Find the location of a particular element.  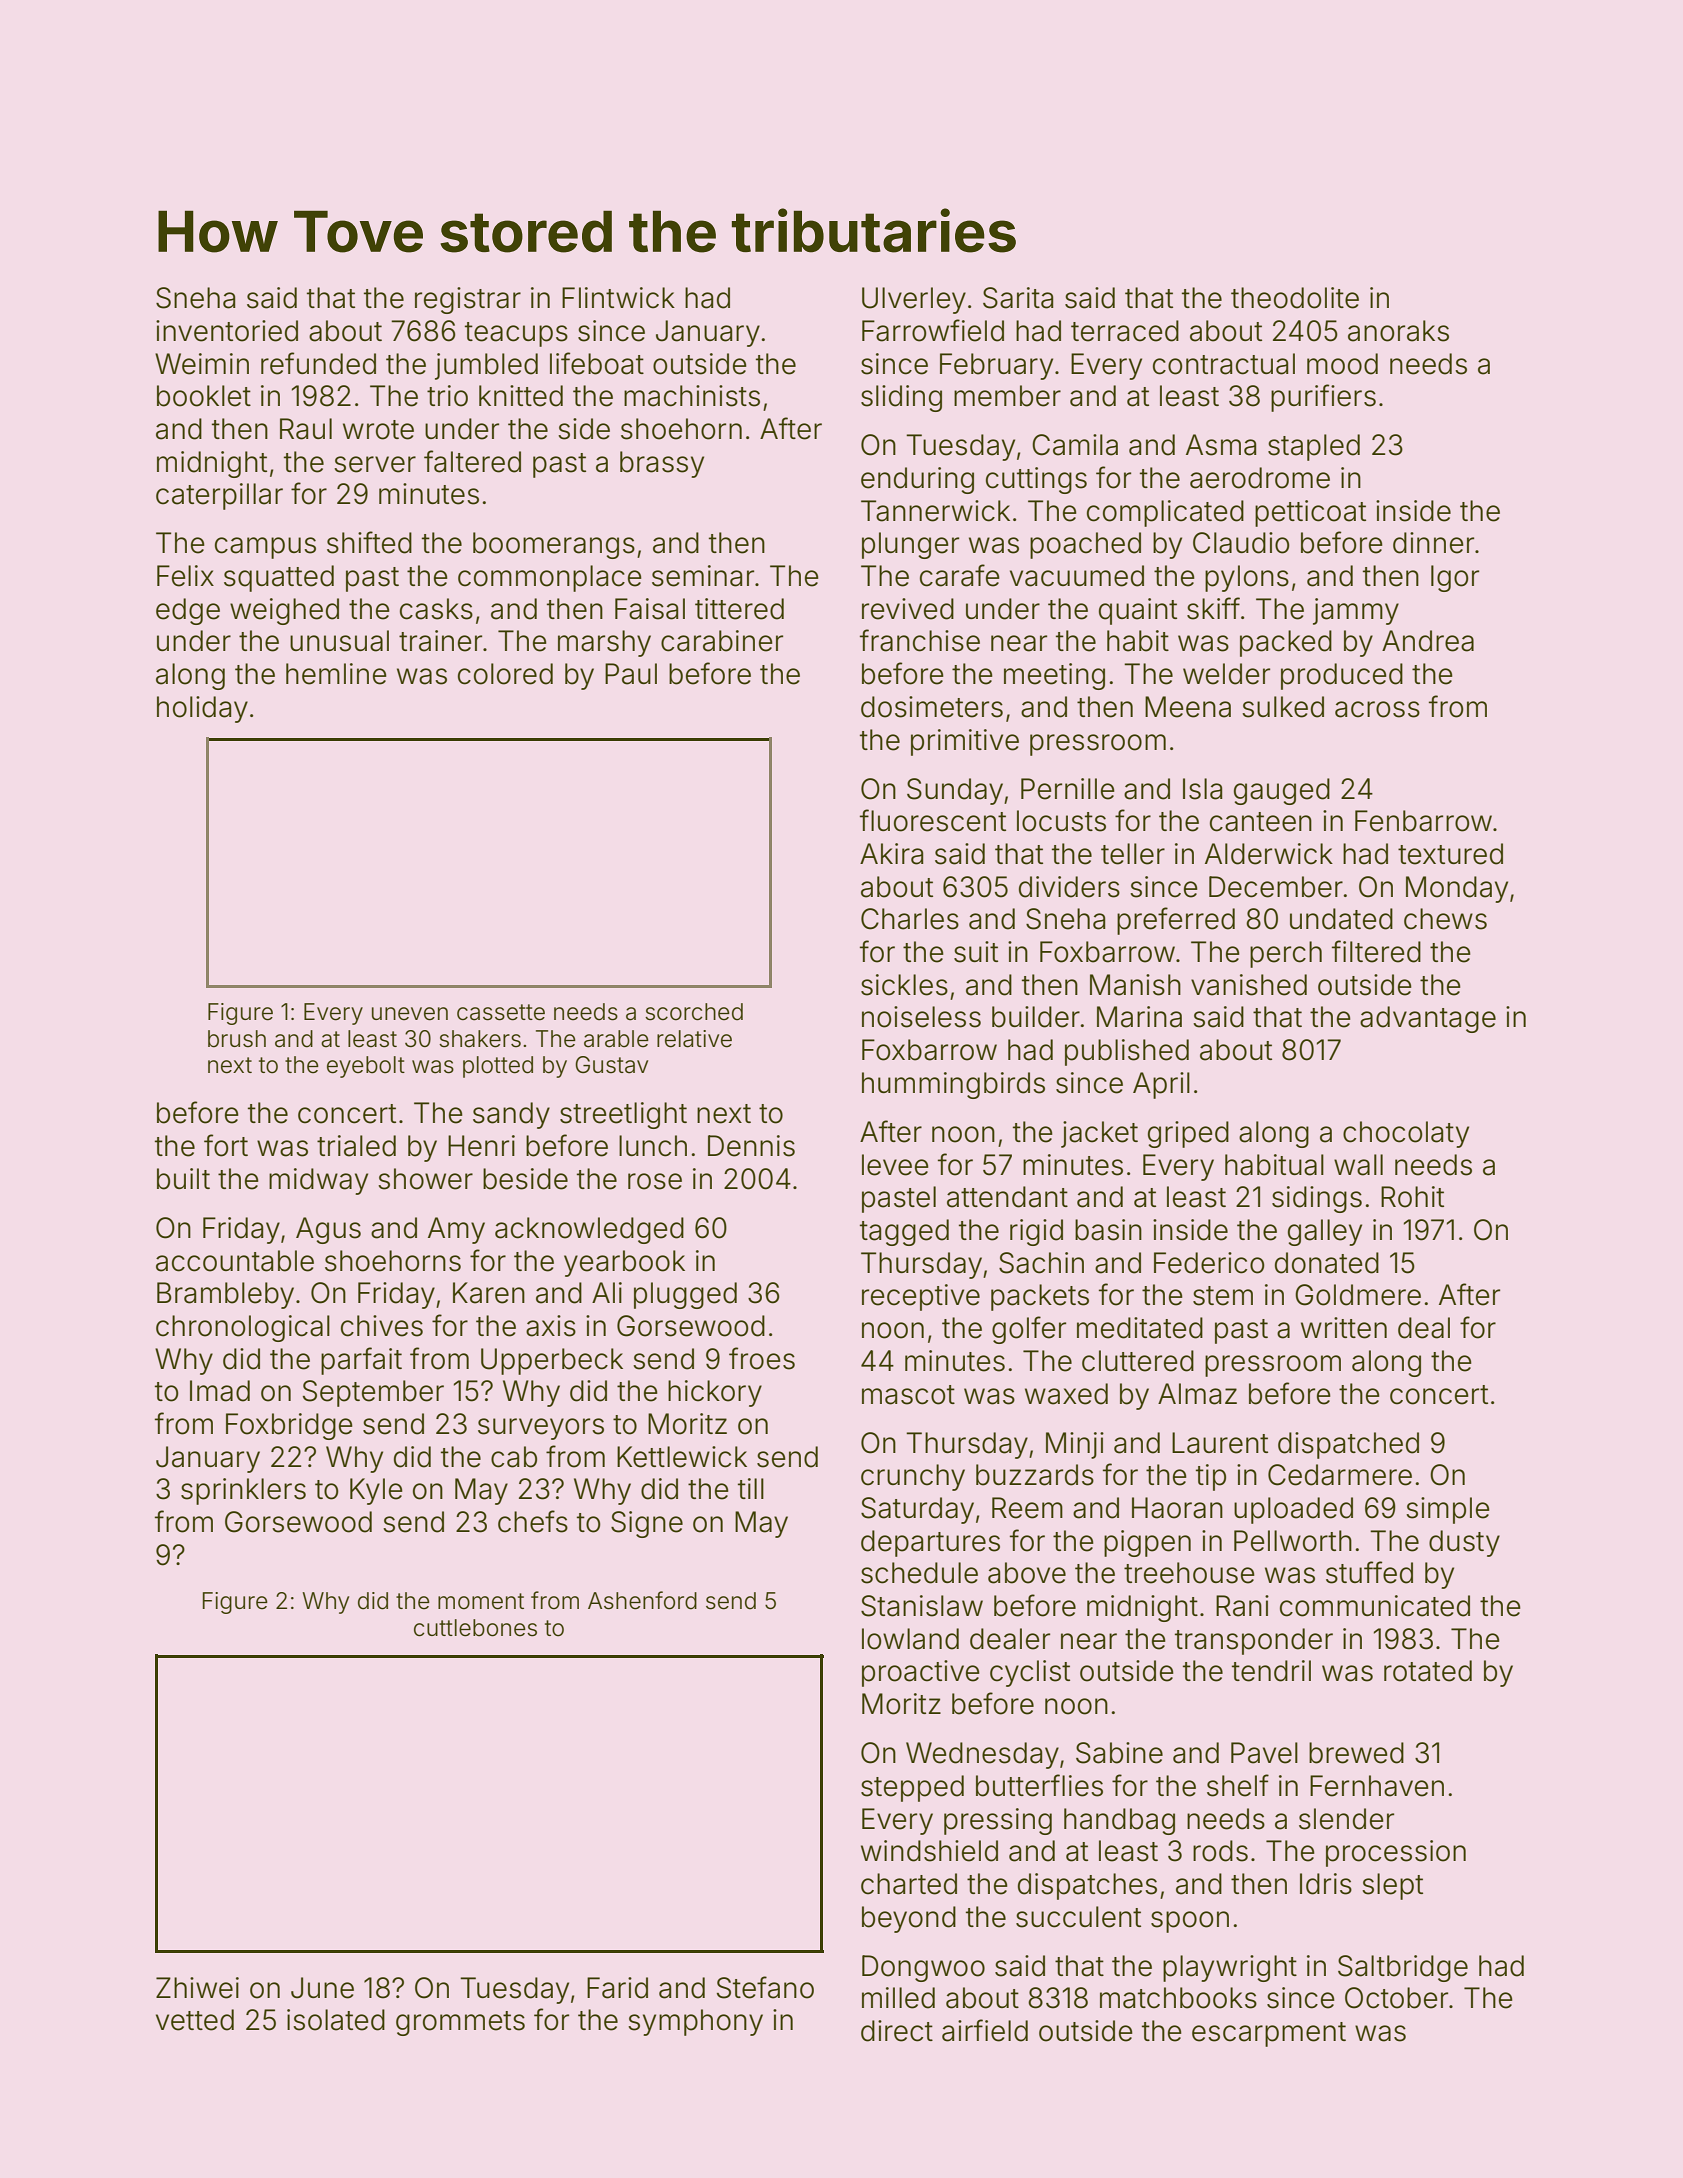

Flintwick is located at coordinates (618, 298).
